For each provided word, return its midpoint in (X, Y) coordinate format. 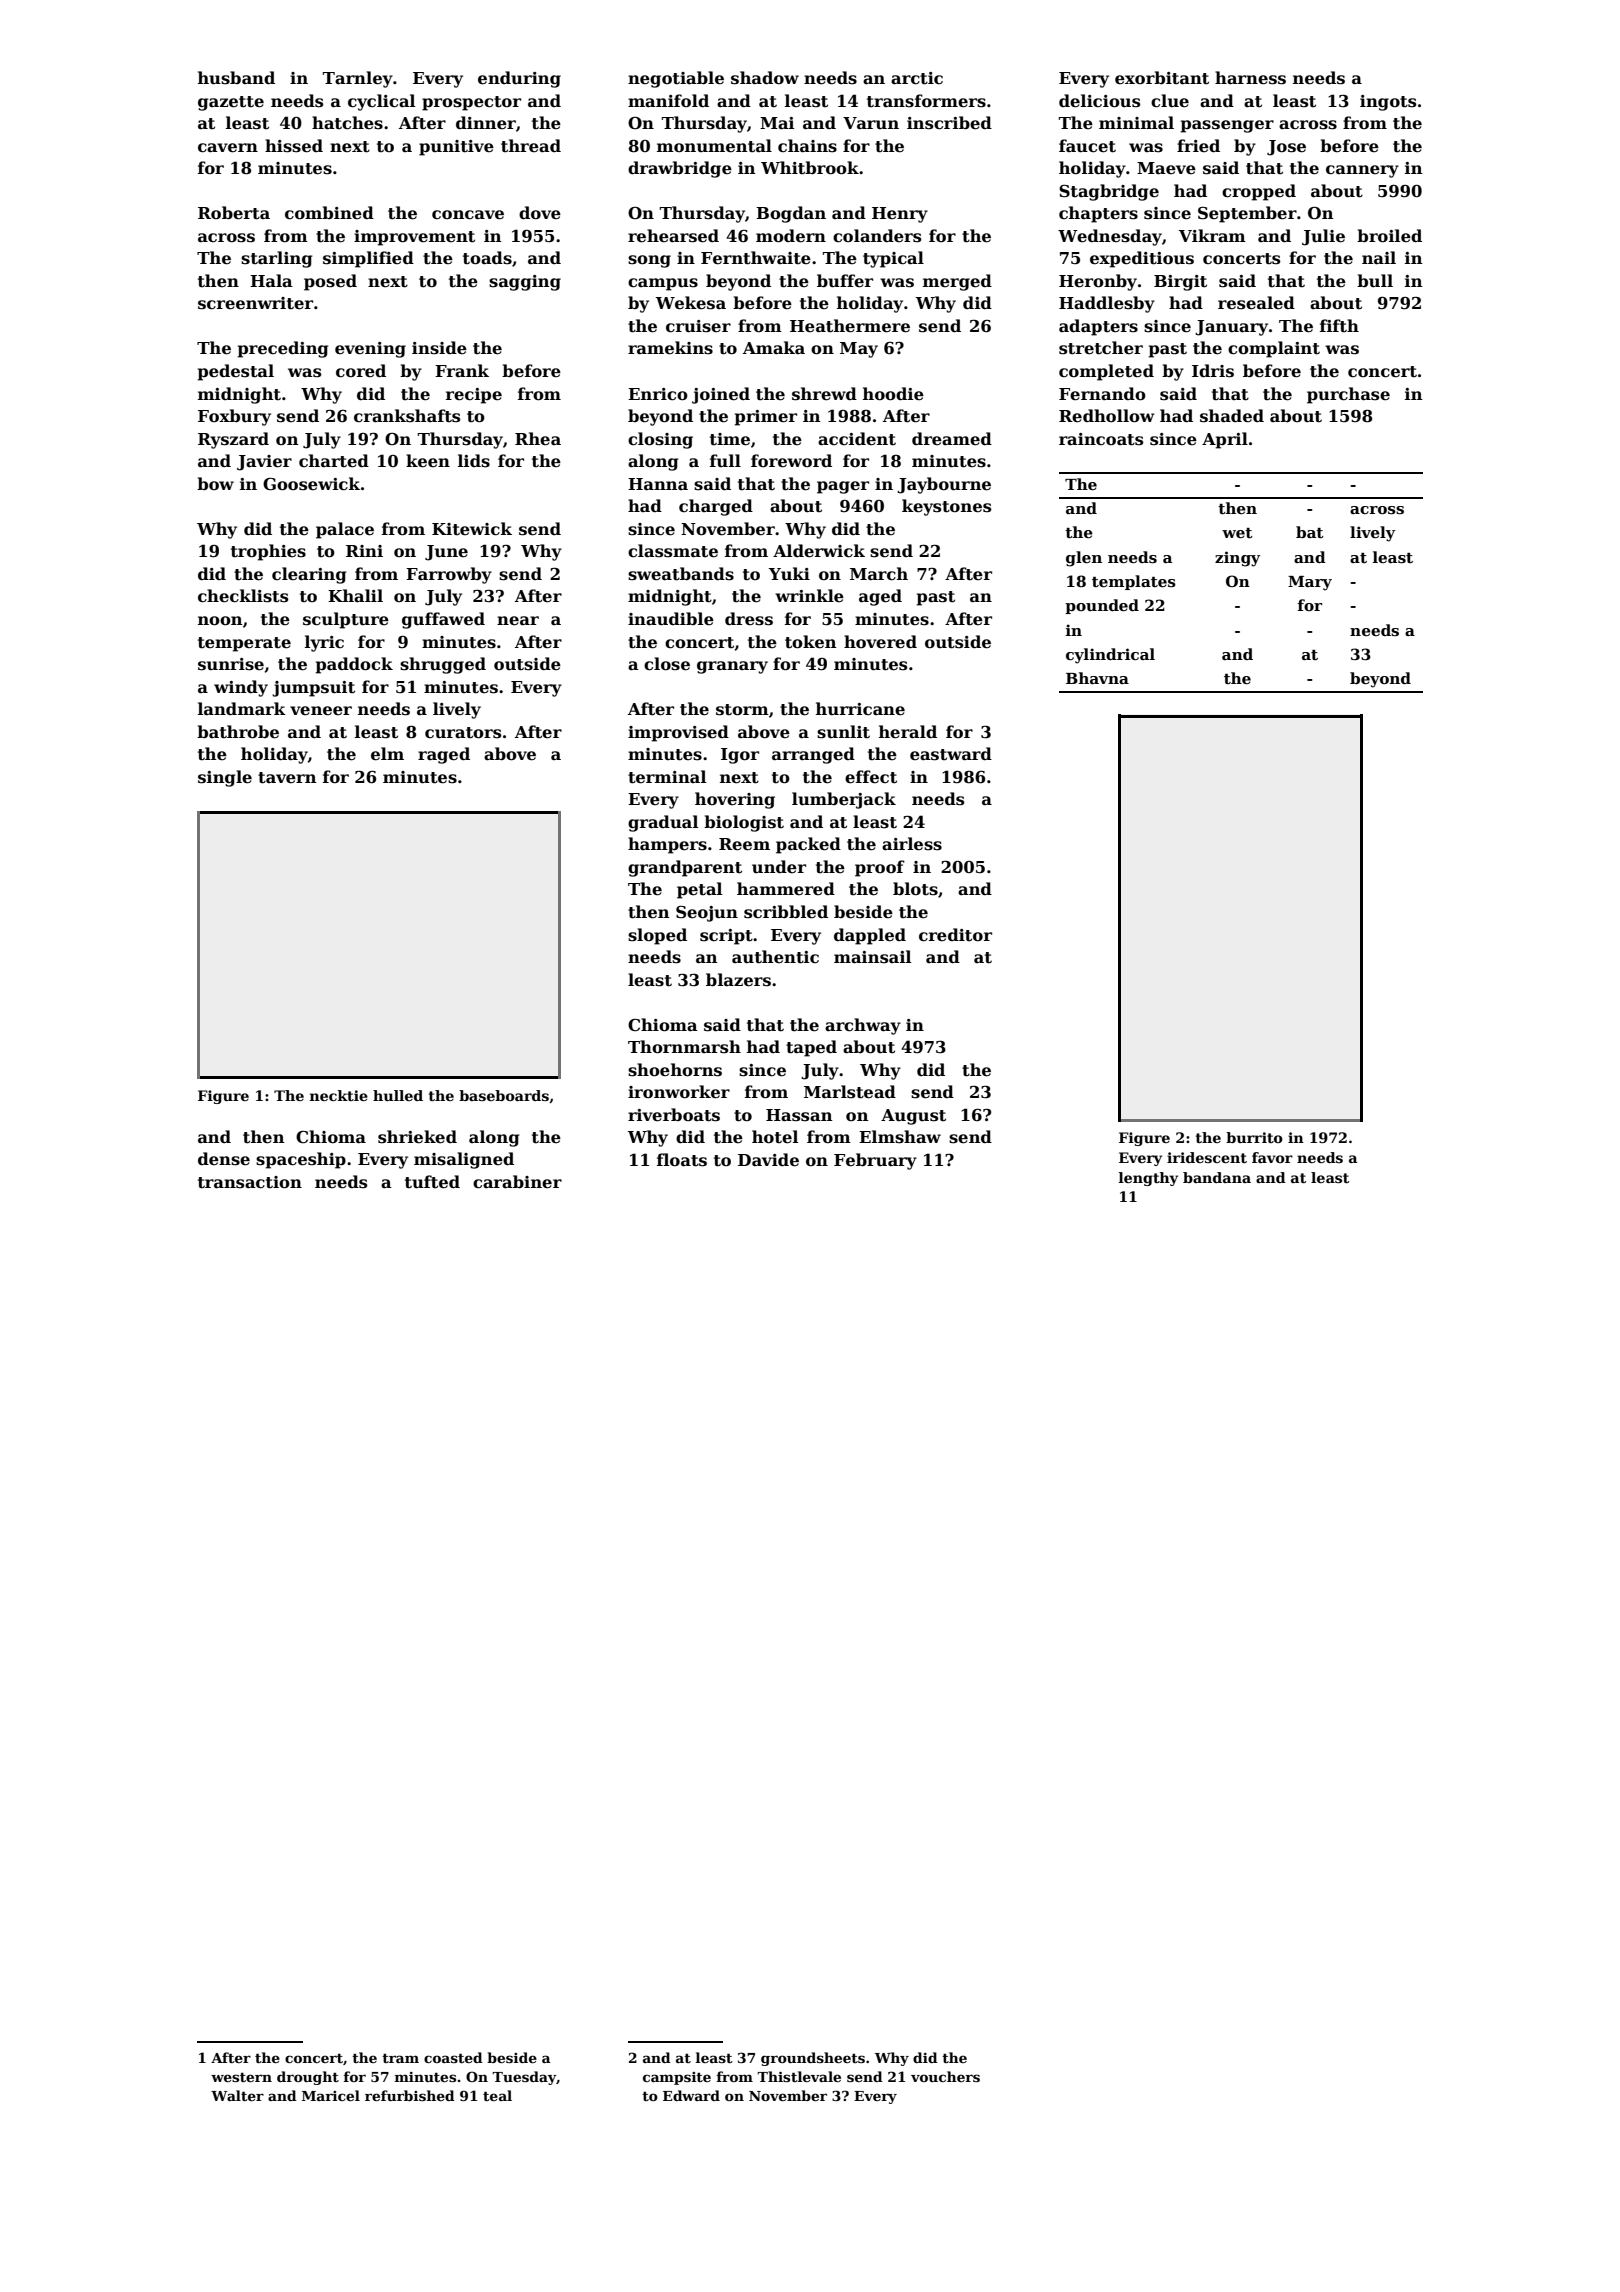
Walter (237, 2095)
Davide (768, 1160)
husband (236, 78)
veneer (321, 711)
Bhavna (1097, 678)
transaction (250, 1182)
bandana (1217, 1177)
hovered (880, 642)
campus (663, 284)
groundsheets (813, 2059)
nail (1379, 257)
